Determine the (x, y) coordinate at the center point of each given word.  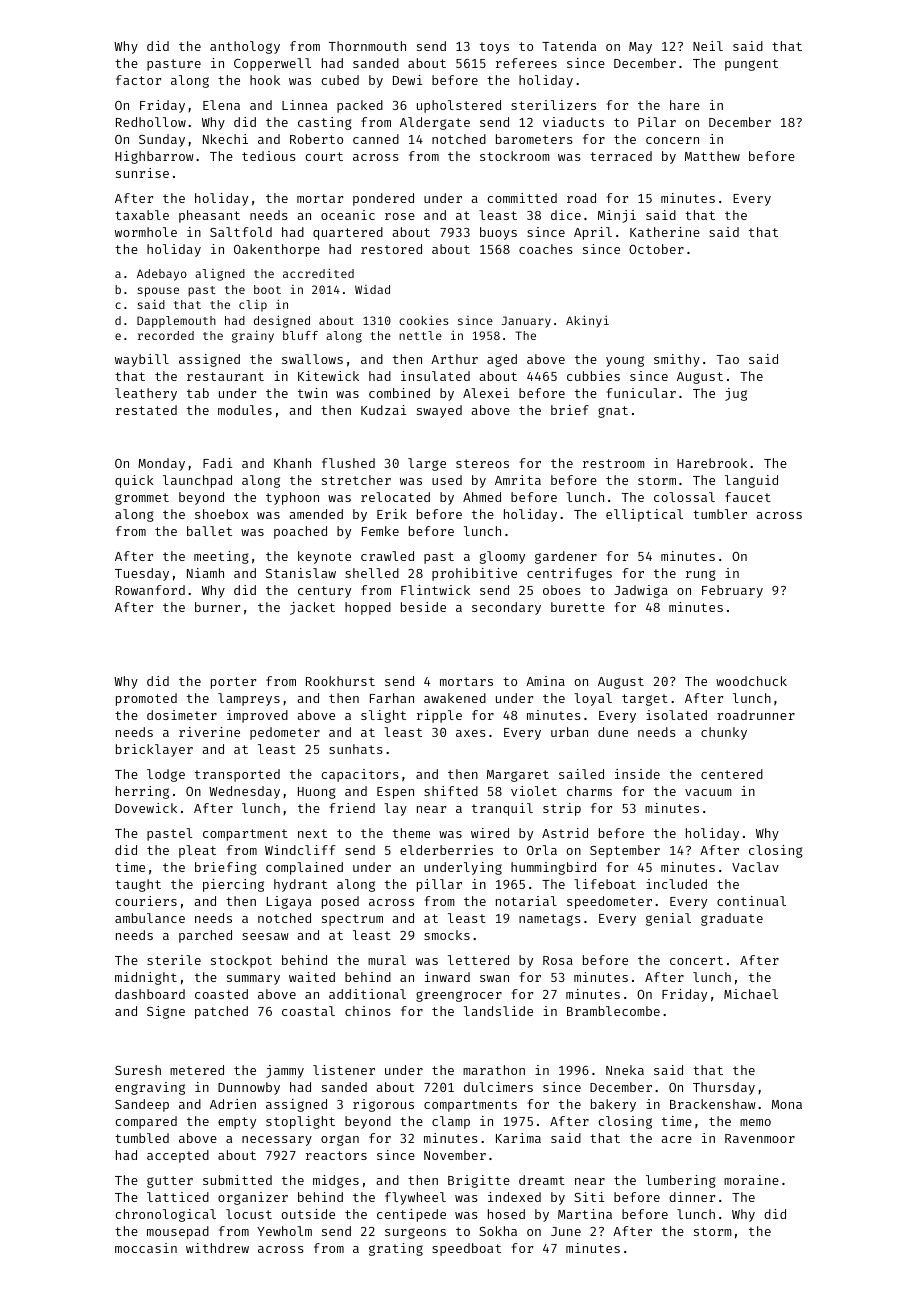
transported (237, 775)
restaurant (225, 376)
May (640, 48)
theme (411, 833)
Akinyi (587, 321)
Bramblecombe (613, 1011)
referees (526, 63)
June (566, 1231)
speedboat (466, 1249)
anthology (245, 47)
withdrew (217, 1248)
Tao (728, 359)
